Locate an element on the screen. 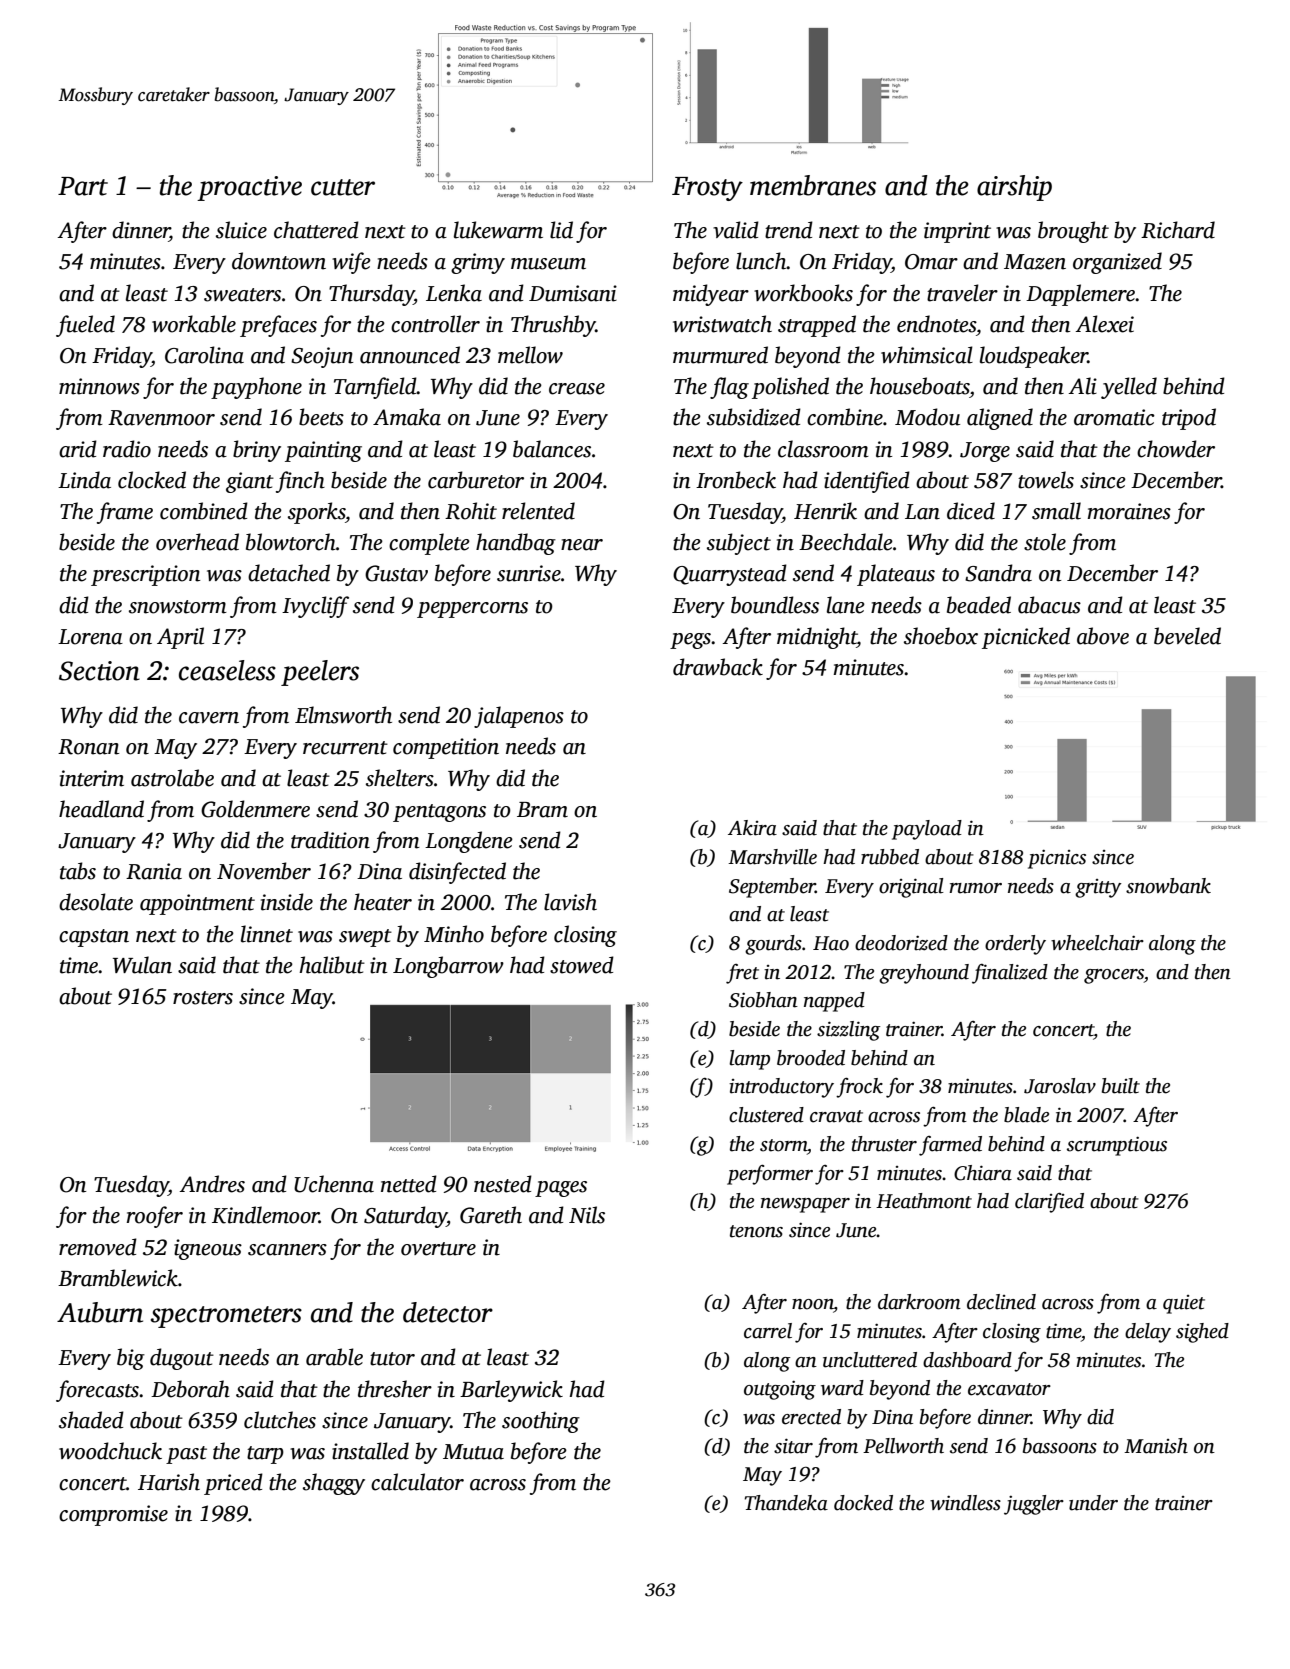 Image resolution: width=1290 pixels, height=1669 pixels. snowbank is located at coordinates (1168, 886).
